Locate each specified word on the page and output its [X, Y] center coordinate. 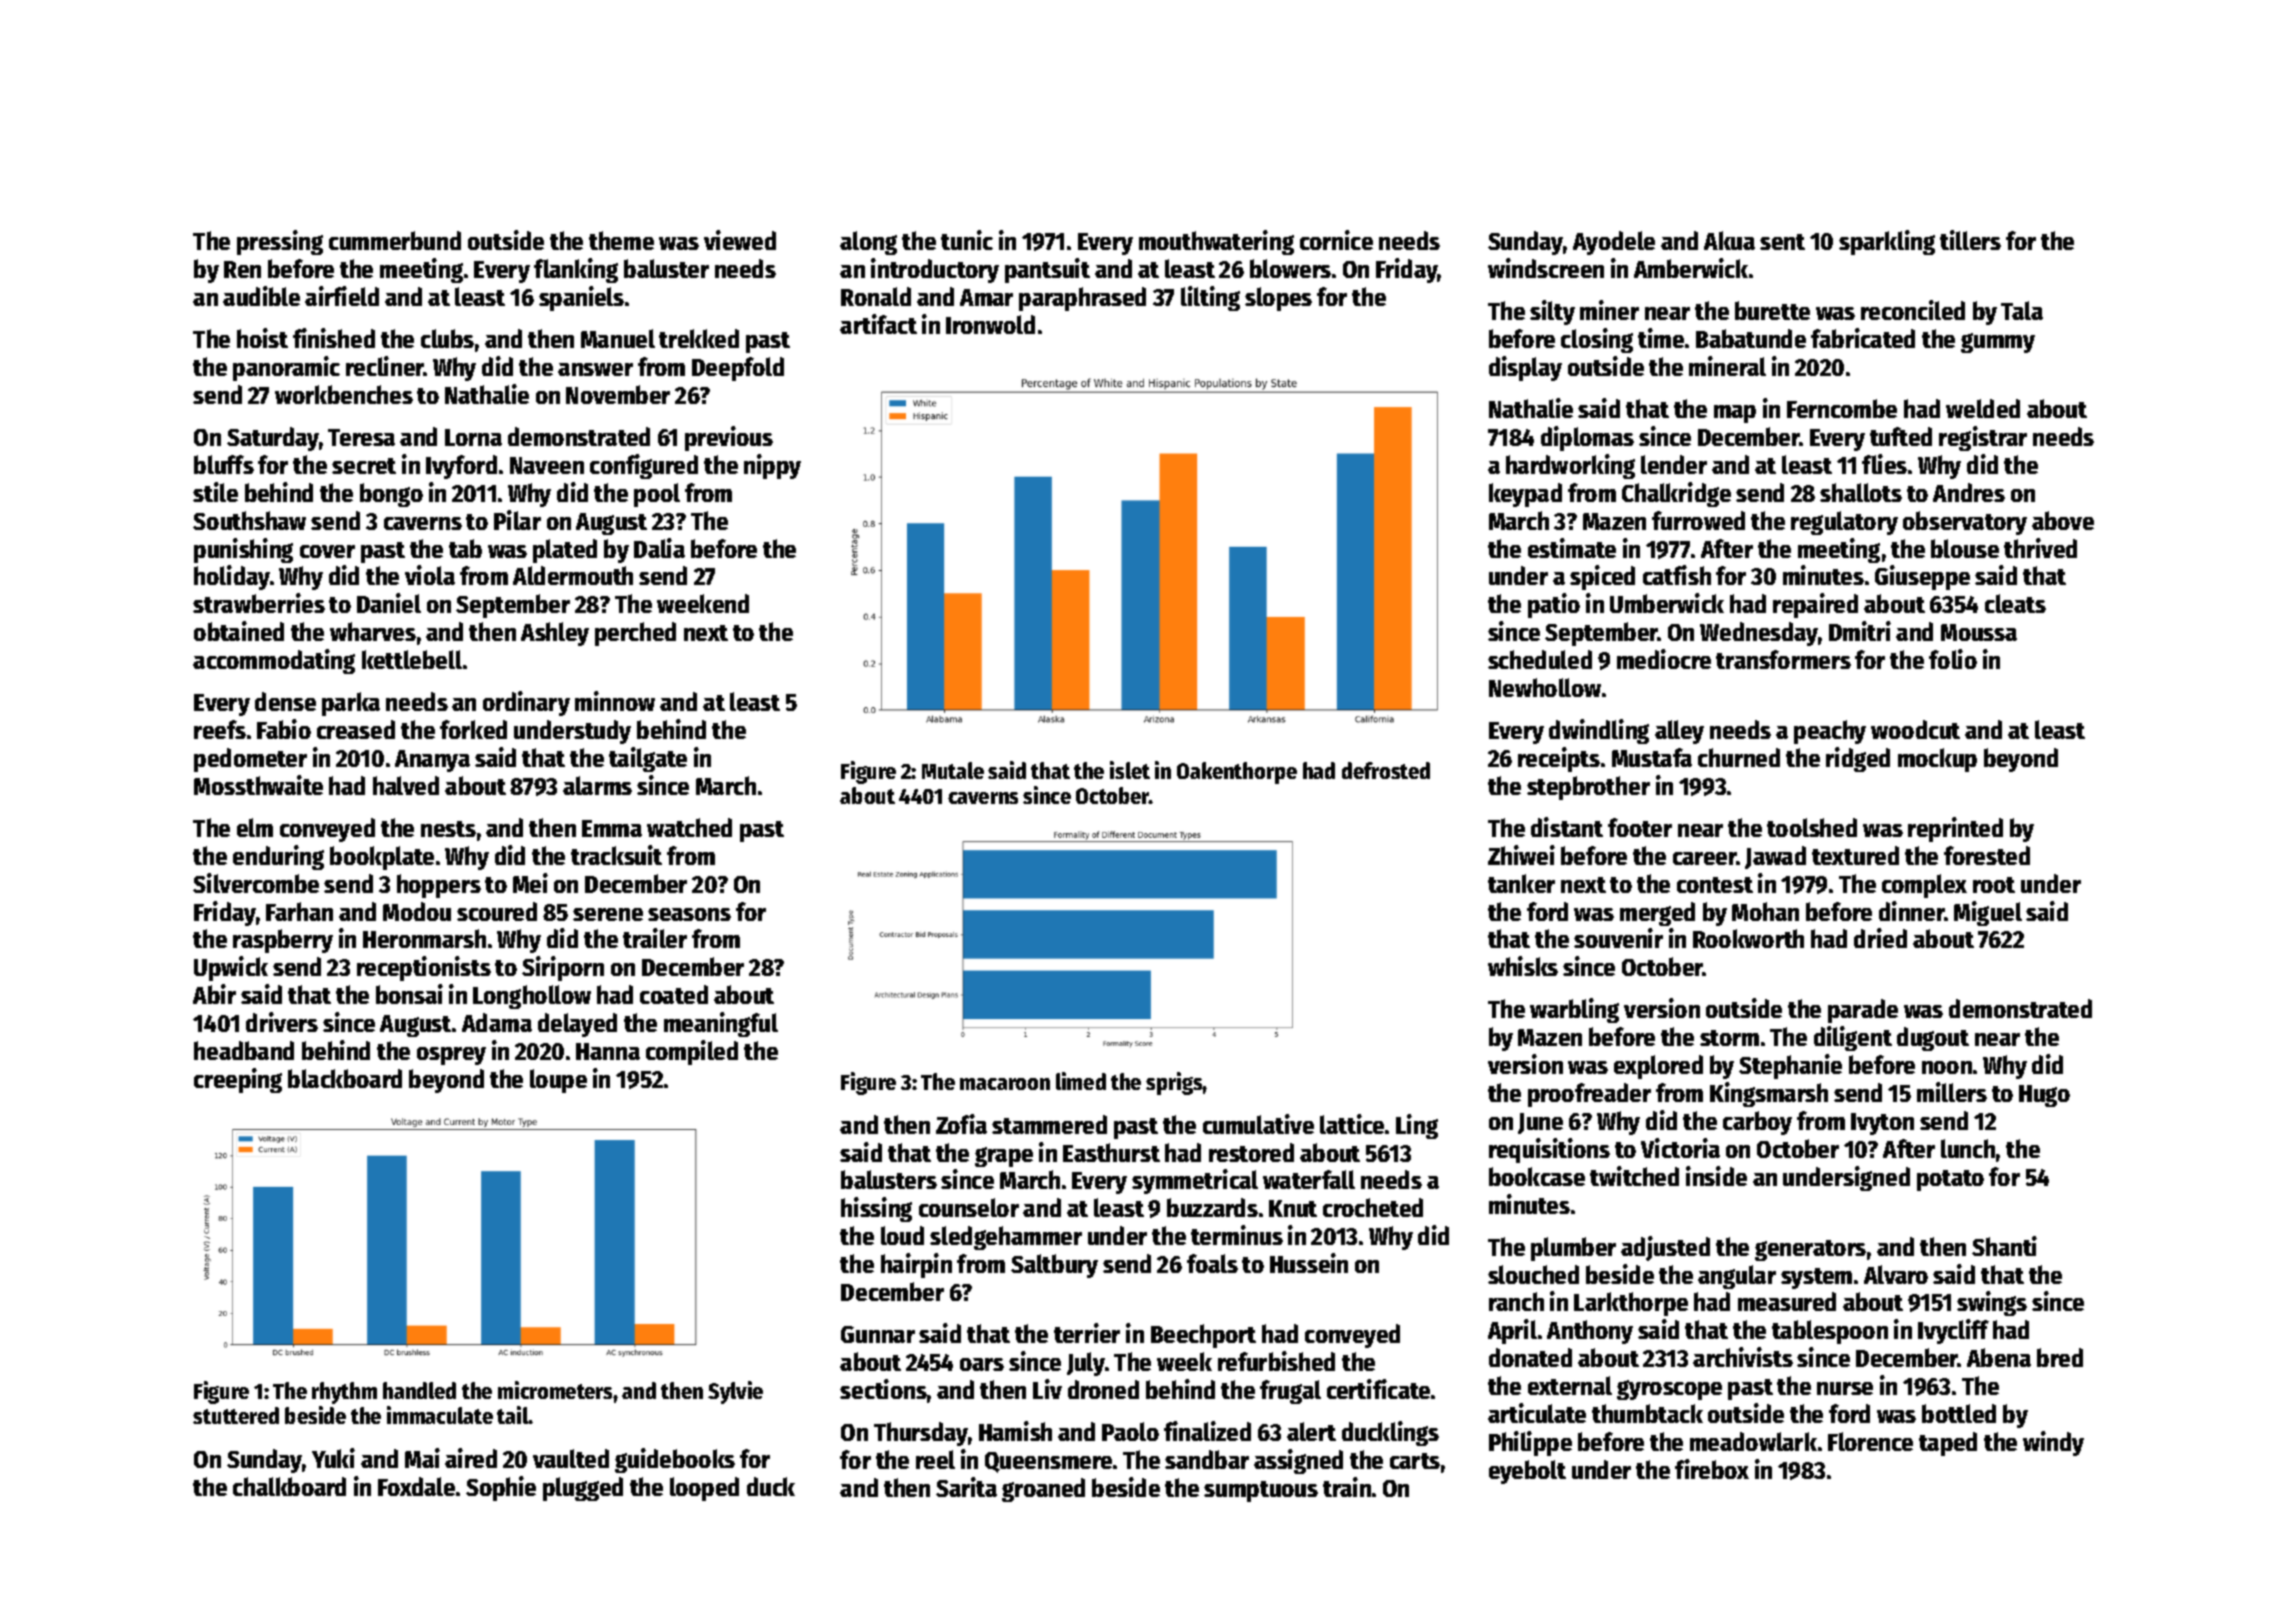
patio [1554, 605]
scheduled [1540, 659]
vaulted [571, 1458]
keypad [1525, 495]
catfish [1677, 575]
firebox [1712, 1469]
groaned [1043, 1490]
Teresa [361, 437]
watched [689, 827]
